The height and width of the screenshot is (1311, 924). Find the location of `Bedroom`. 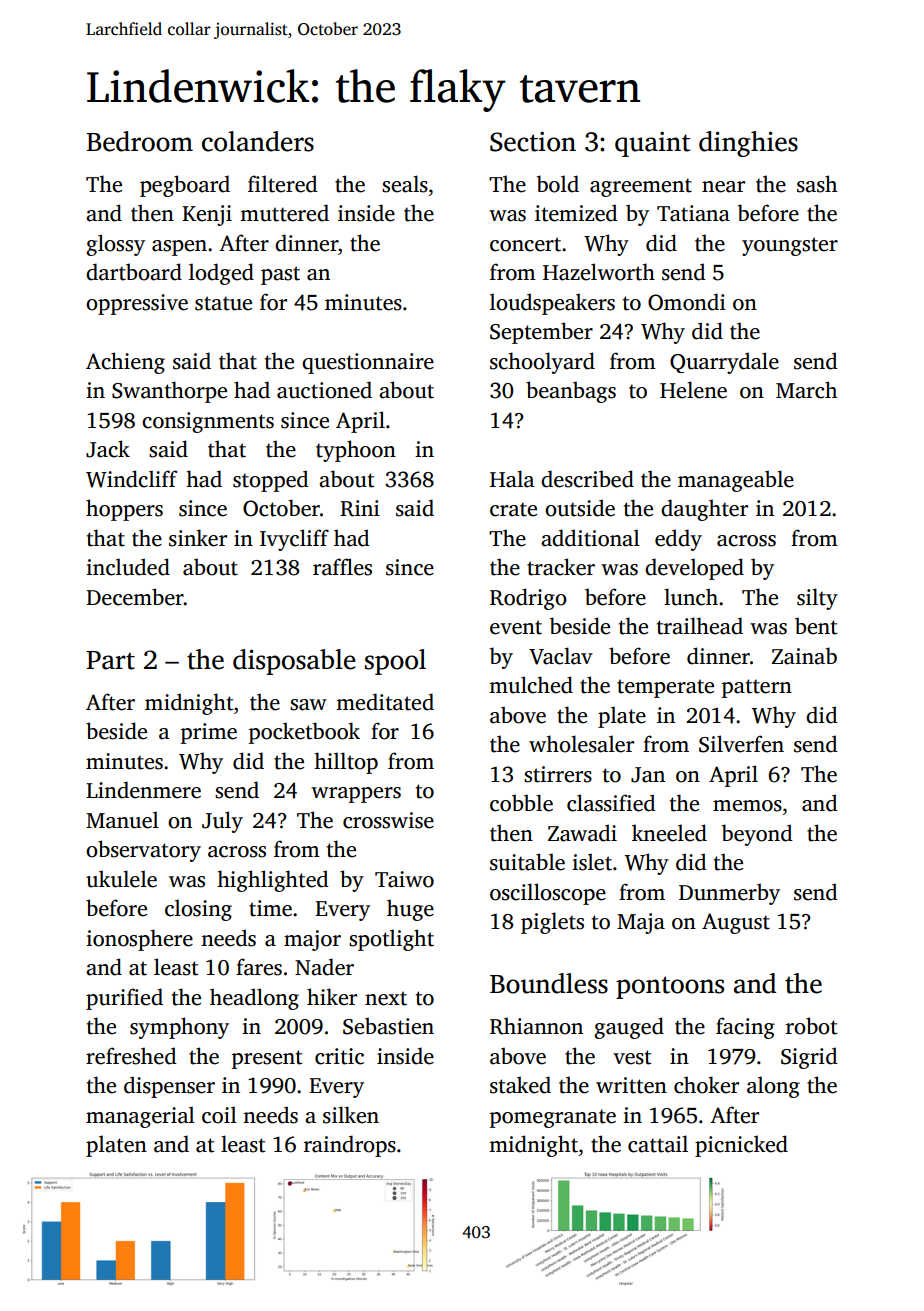

Bedroom is located at coordinates (140, 141).
